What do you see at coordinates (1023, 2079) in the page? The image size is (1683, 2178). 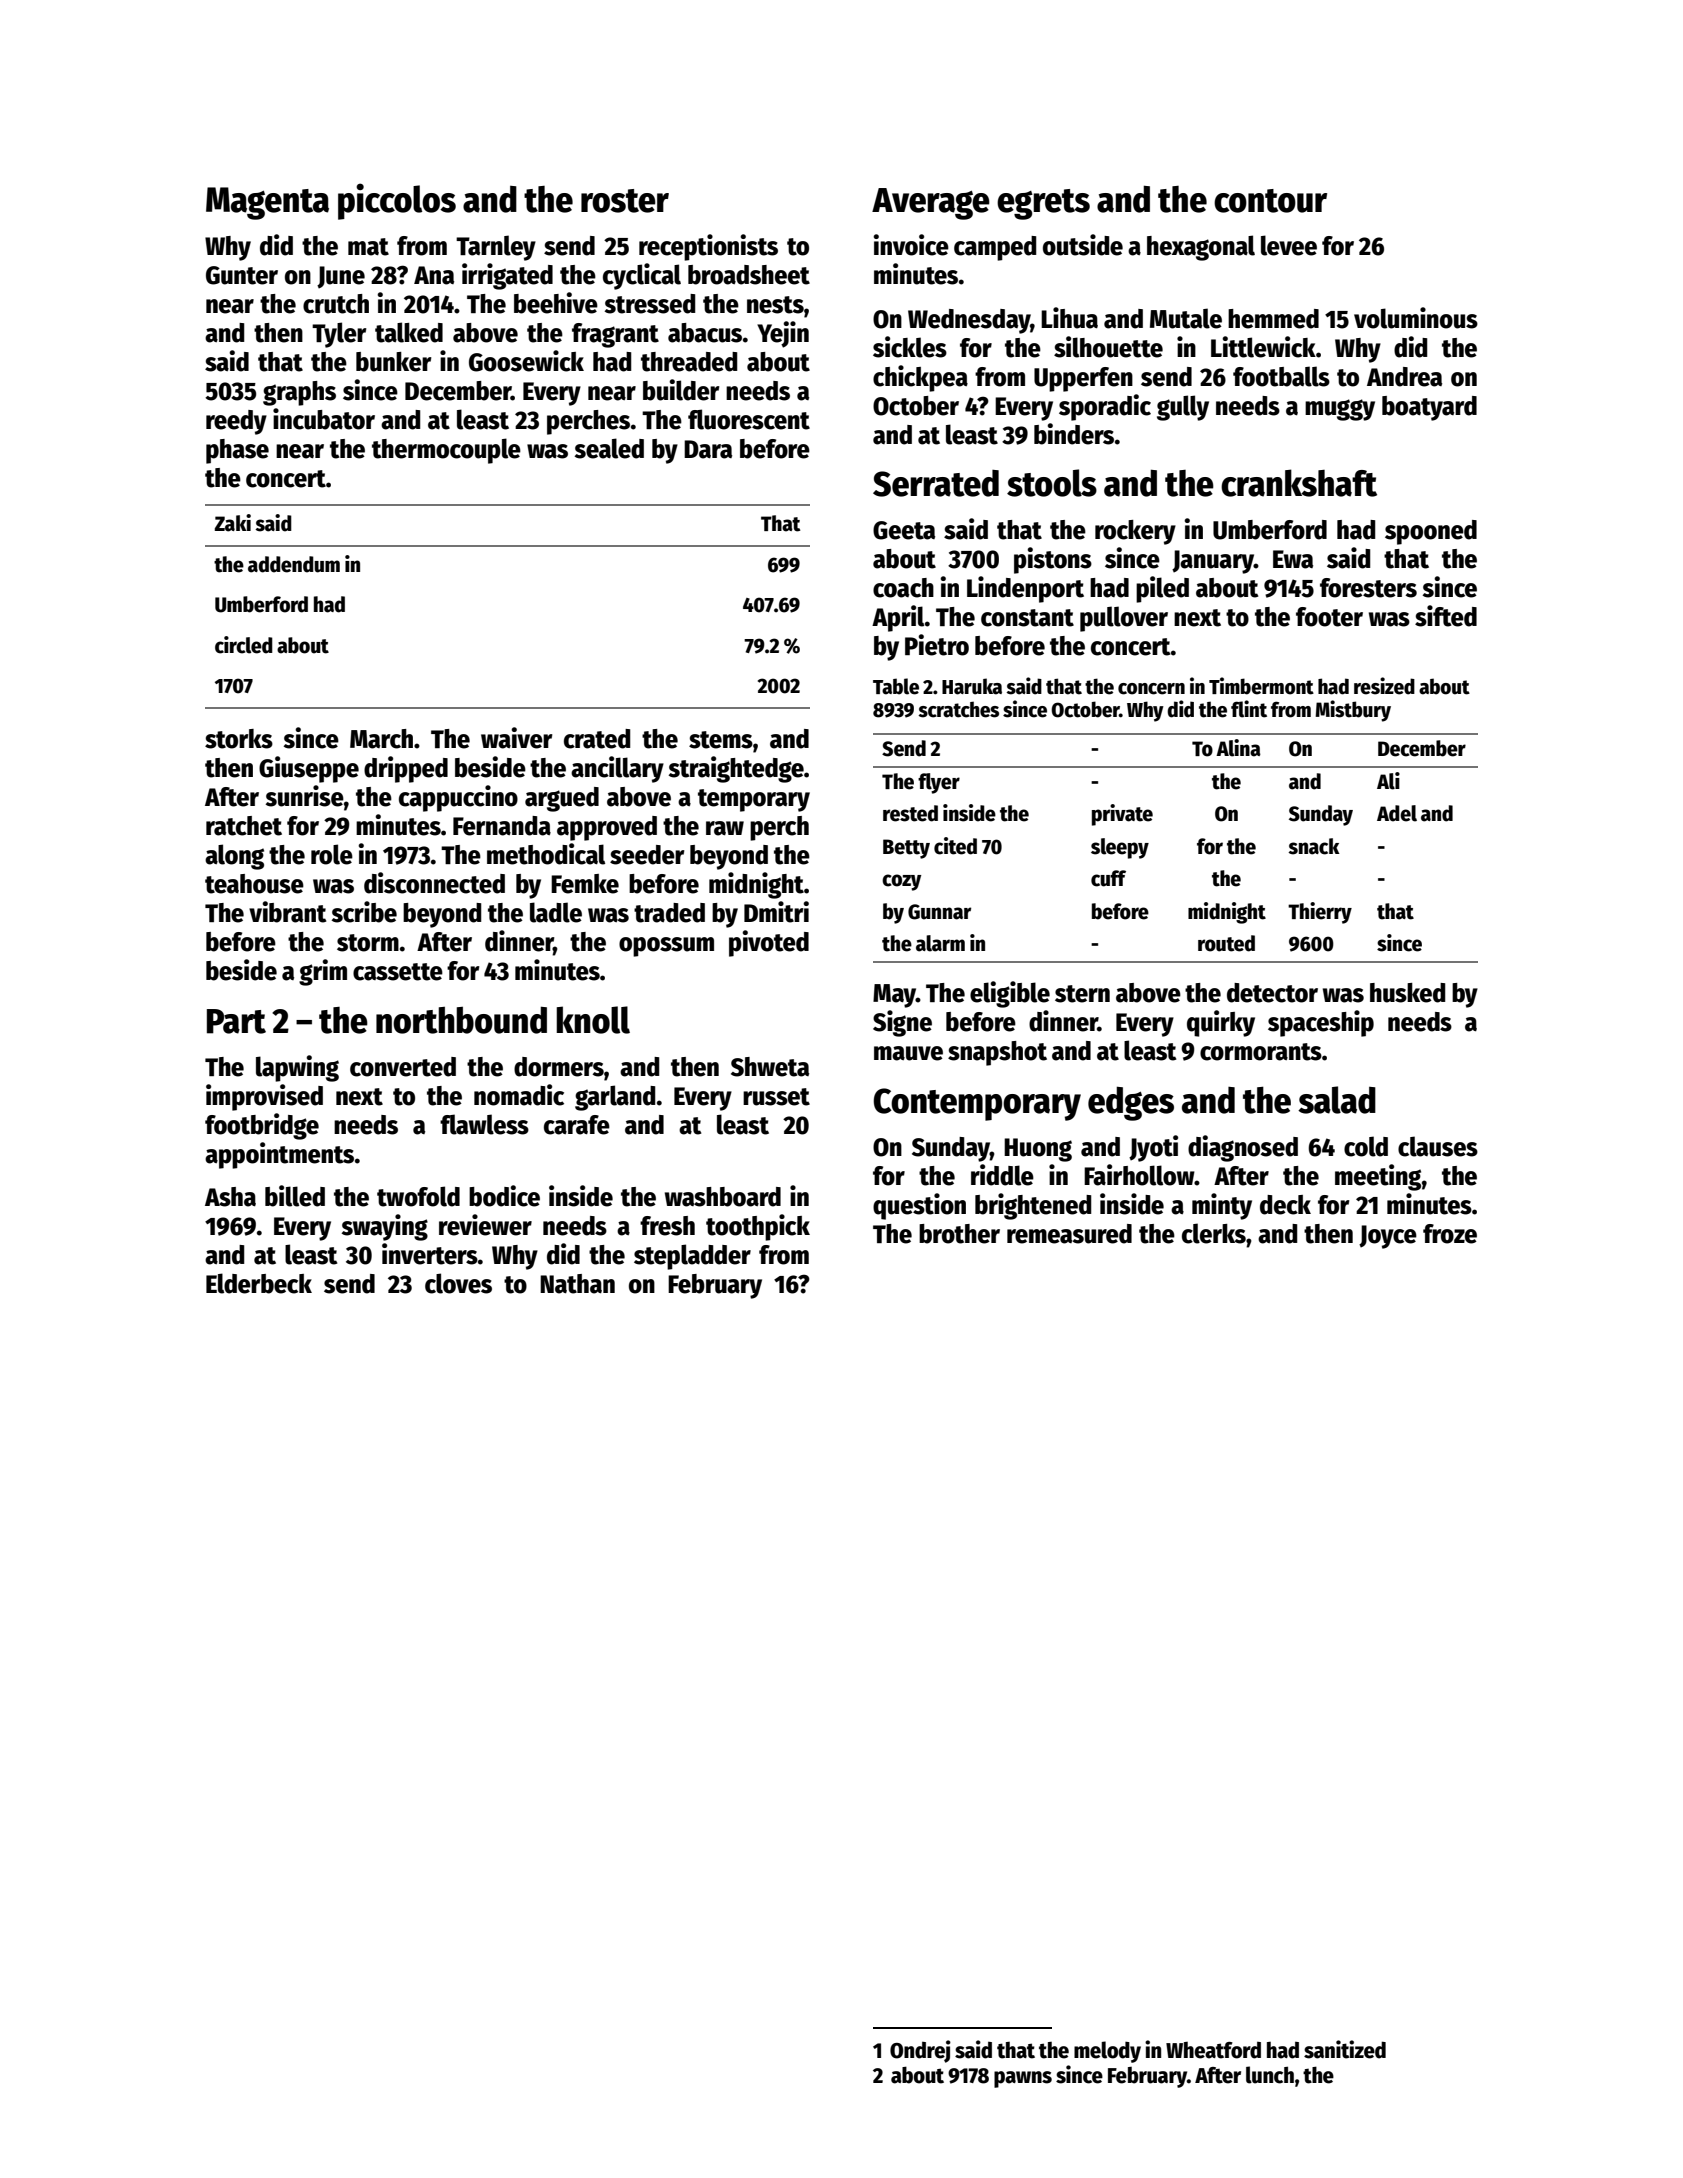 I see `pawns` at bounding box center [1023, 2079].
